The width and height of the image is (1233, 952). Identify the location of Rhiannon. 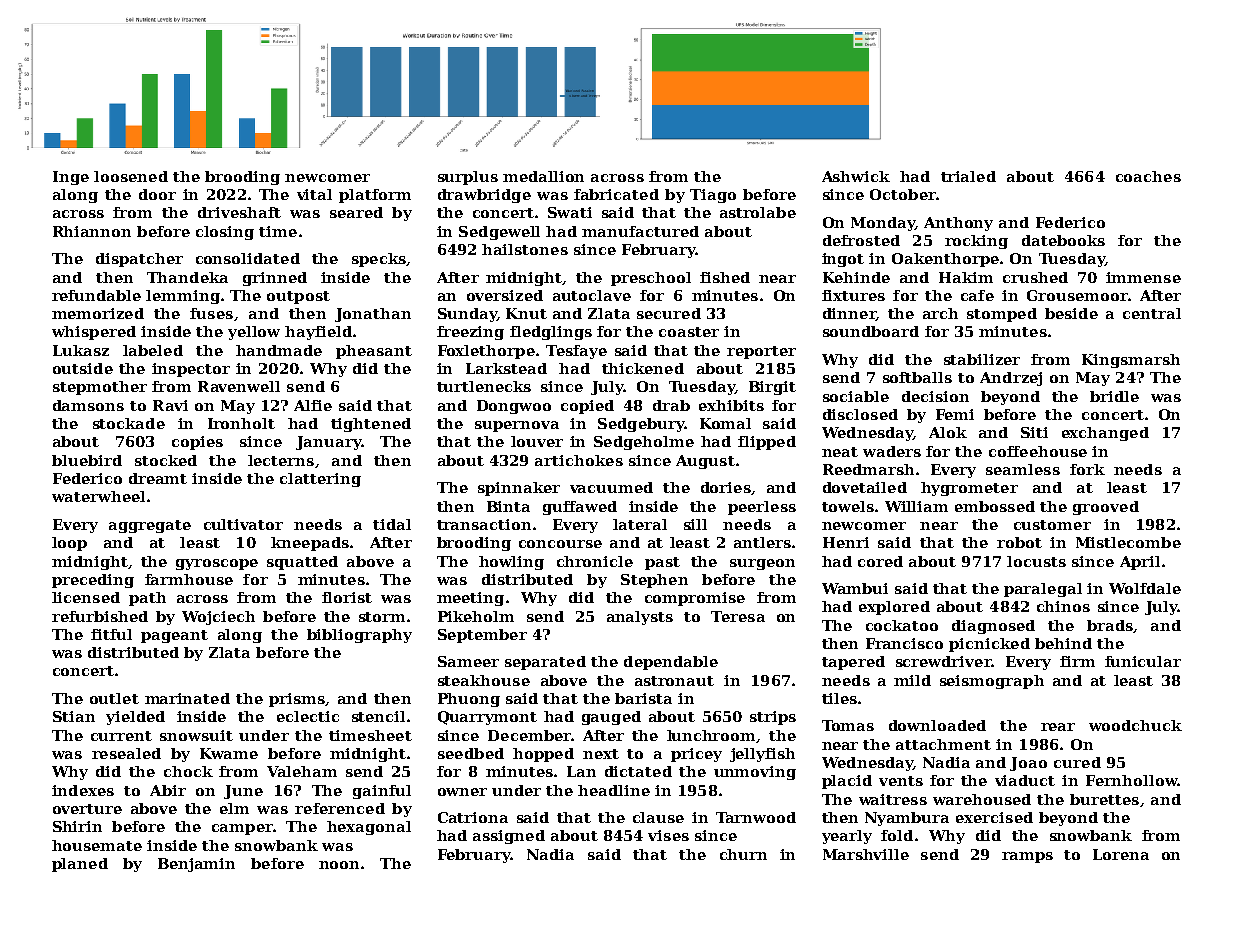
(92, 231).
